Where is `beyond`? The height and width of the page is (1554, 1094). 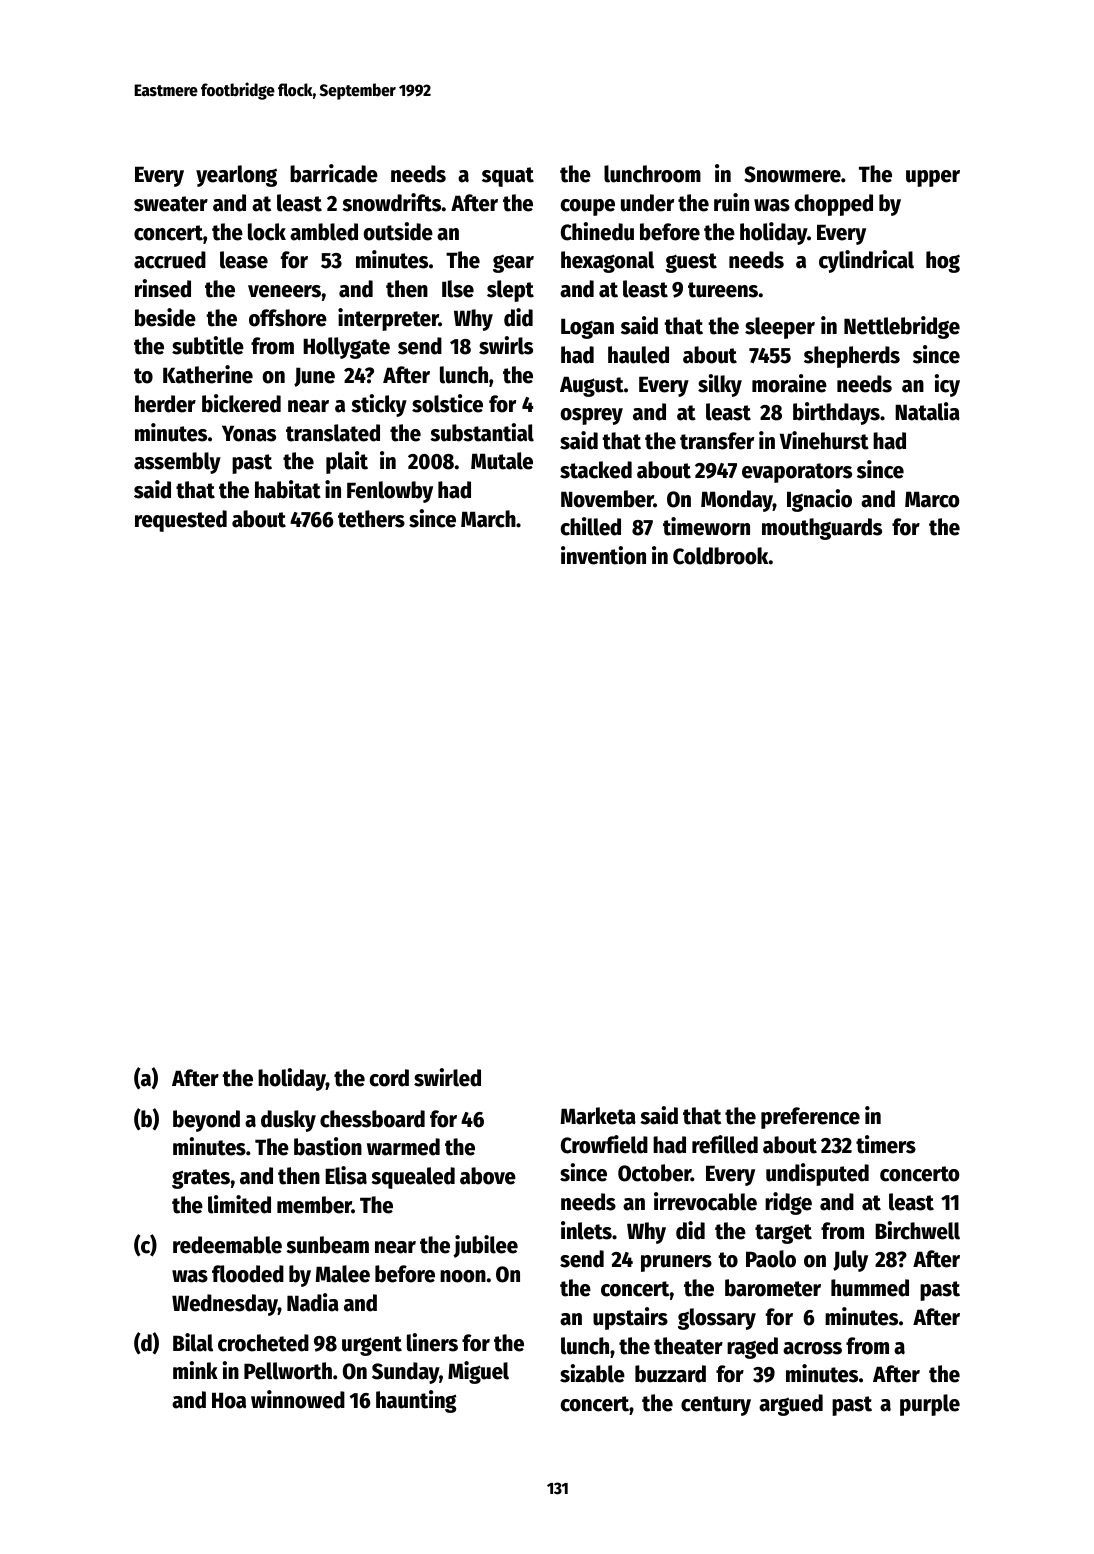
beyond is located at coordinates (206, 1121).
